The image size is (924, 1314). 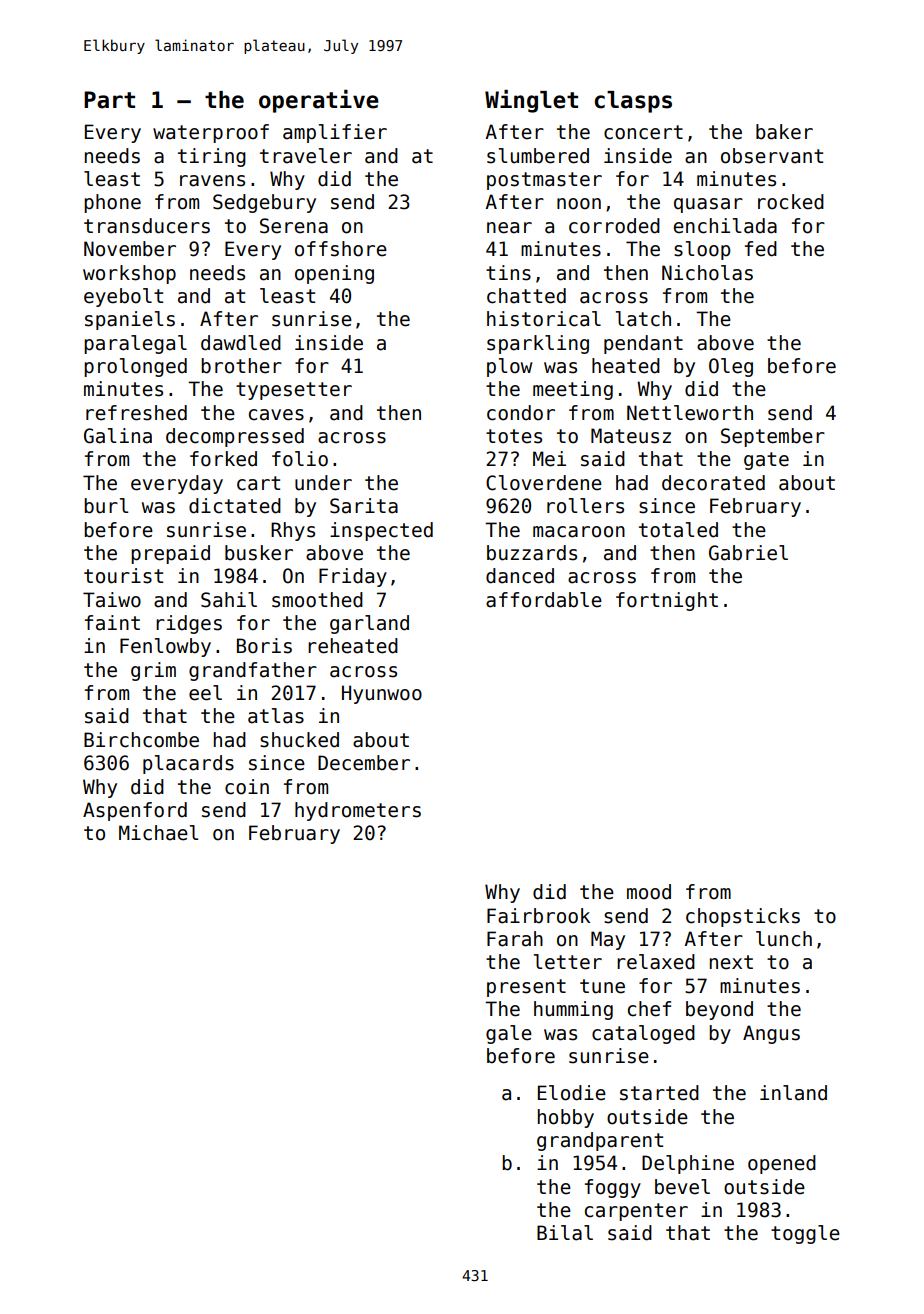 What do you see at coordinates (649, 892) in the page?
I see `mood` at bounding box center [649, 892].
